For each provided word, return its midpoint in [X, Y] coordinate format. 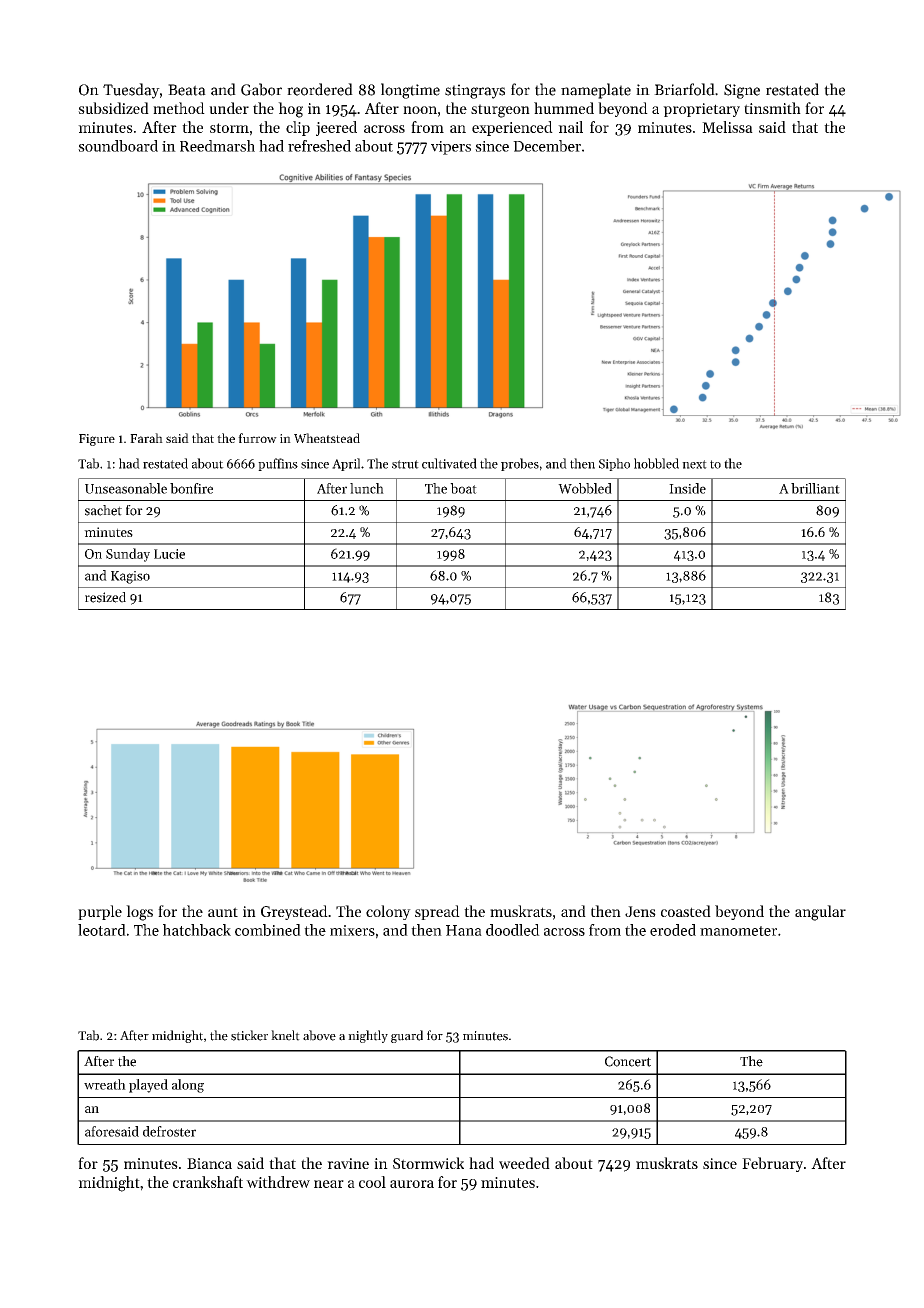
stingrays [475, 91]
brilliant [815, 488]
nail [570, 127]
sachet [103, 510]
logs [139, 913]
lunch [367, 488]
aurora [412, 1184]
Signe [742, 91]
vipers [451, 148]
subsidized [113, 108]
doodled [513, 930]
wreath [105, 1084]
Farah [146, 438]
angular [820, 913]
